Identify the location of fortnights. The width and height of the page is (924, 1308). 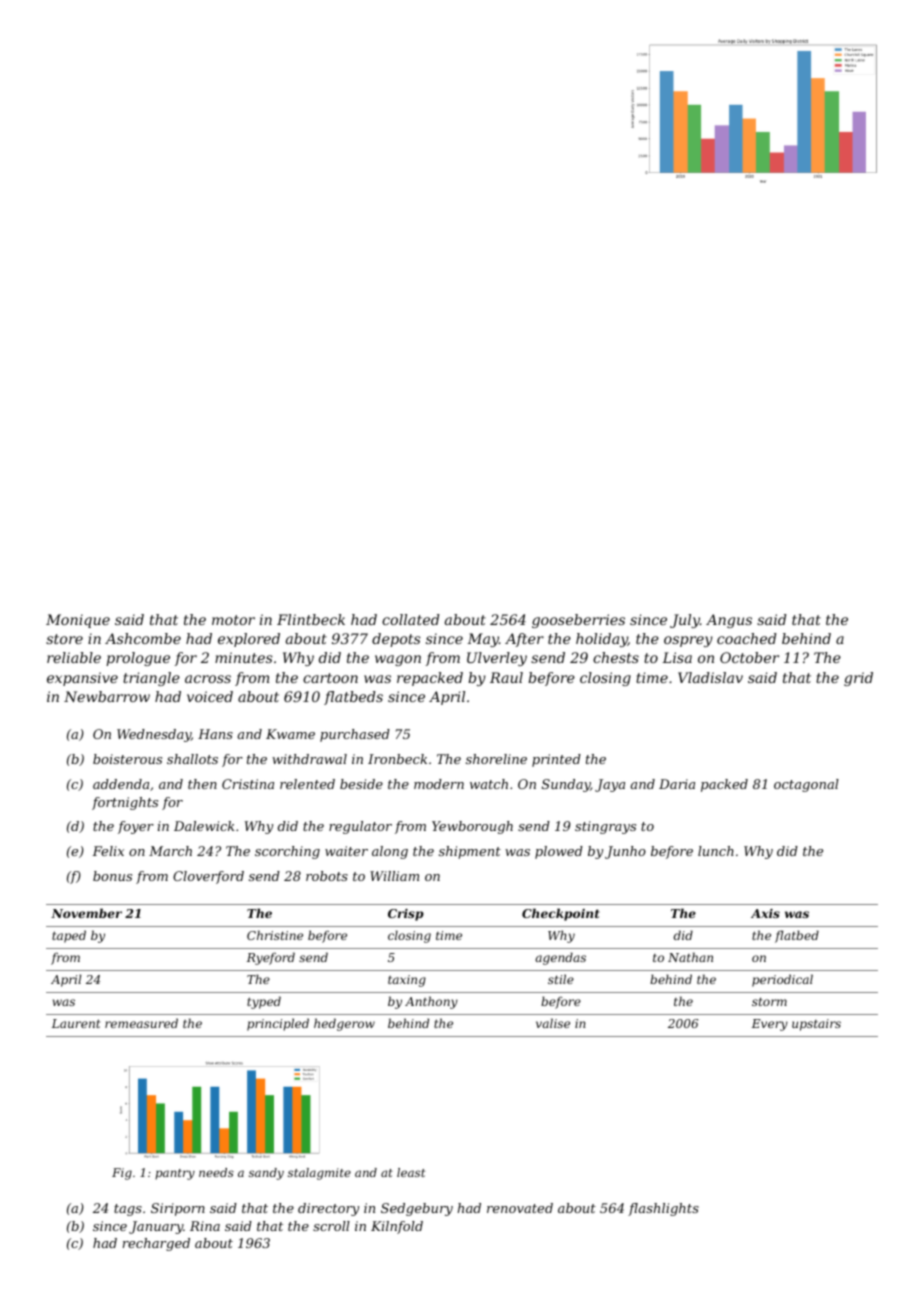
(125, 803).
